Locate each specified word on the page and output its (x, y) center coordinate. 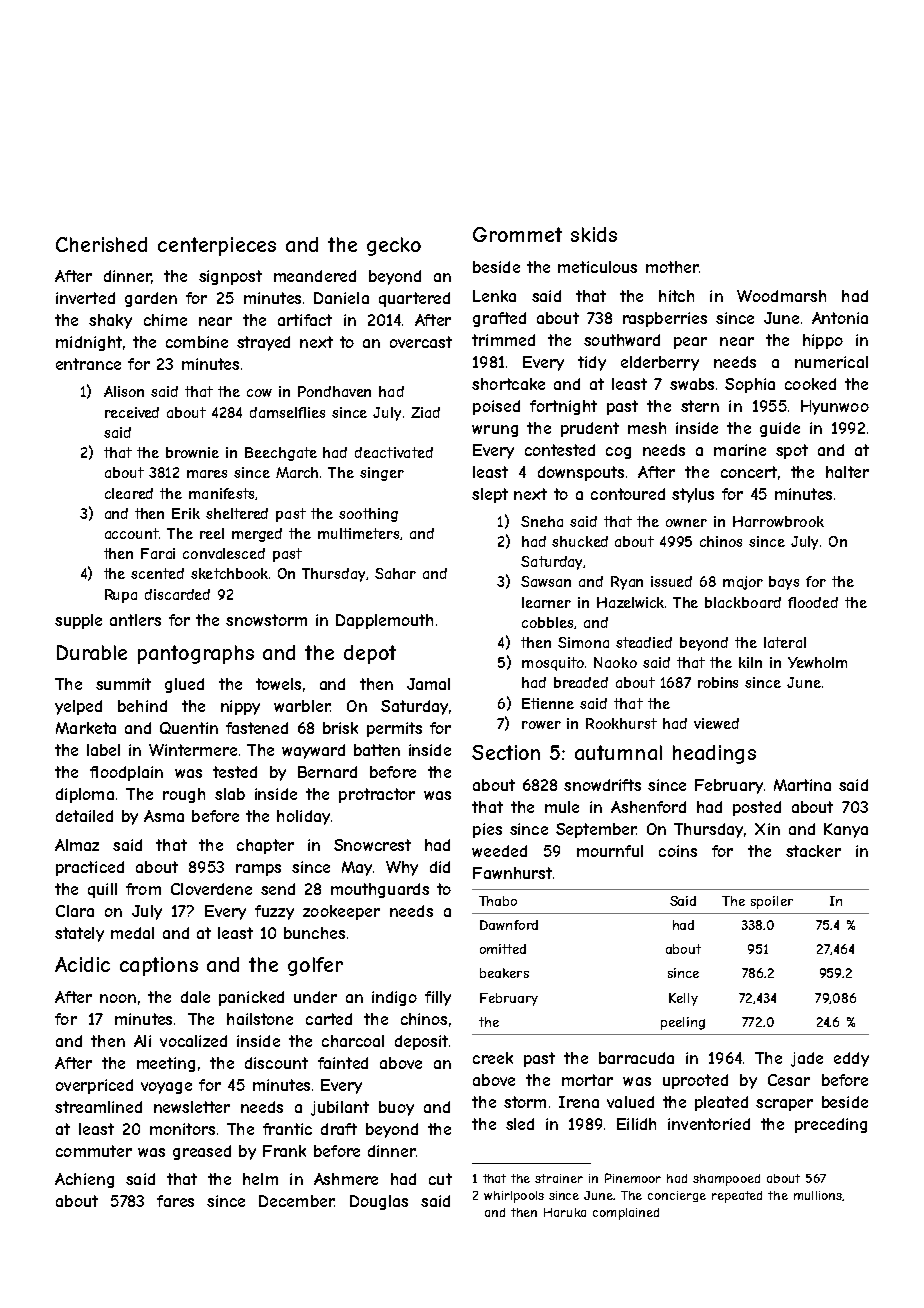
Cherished (101, 244)
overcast (421, 342)
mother (672, 267)
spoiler (772, 902)
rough (184, 795)
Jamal (428, 684)
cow (259, 393)
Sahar (395, 573)
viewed (716, 723)
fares (175, 1201)
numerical (831, 362)
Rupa (121, 596)
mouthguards (380, 890)
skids (594, 234)
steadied (644, 642)
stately (79, 934)
